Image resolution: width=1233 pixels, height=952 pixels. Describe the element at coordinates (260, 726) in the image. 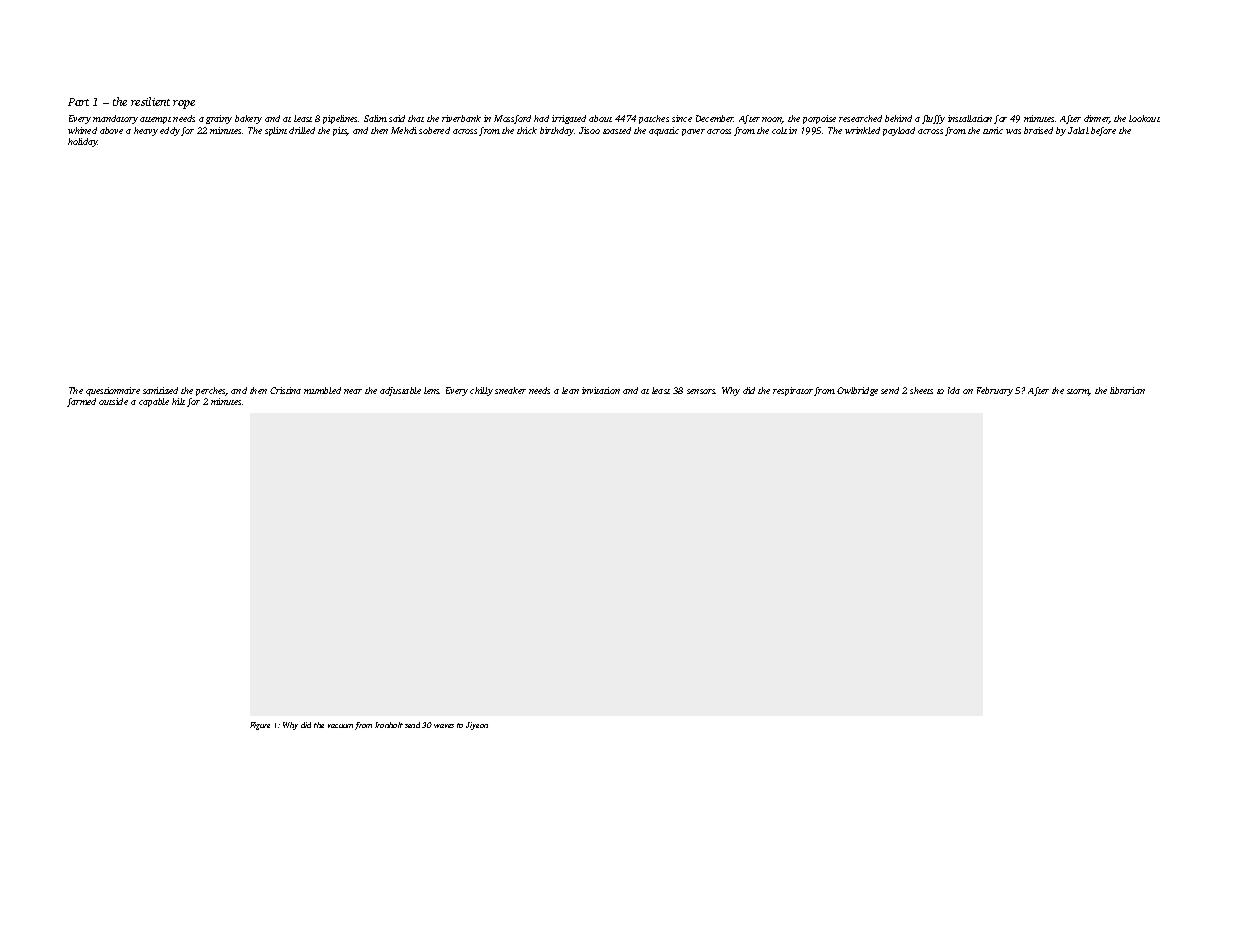

I see `Figure` at that location.
